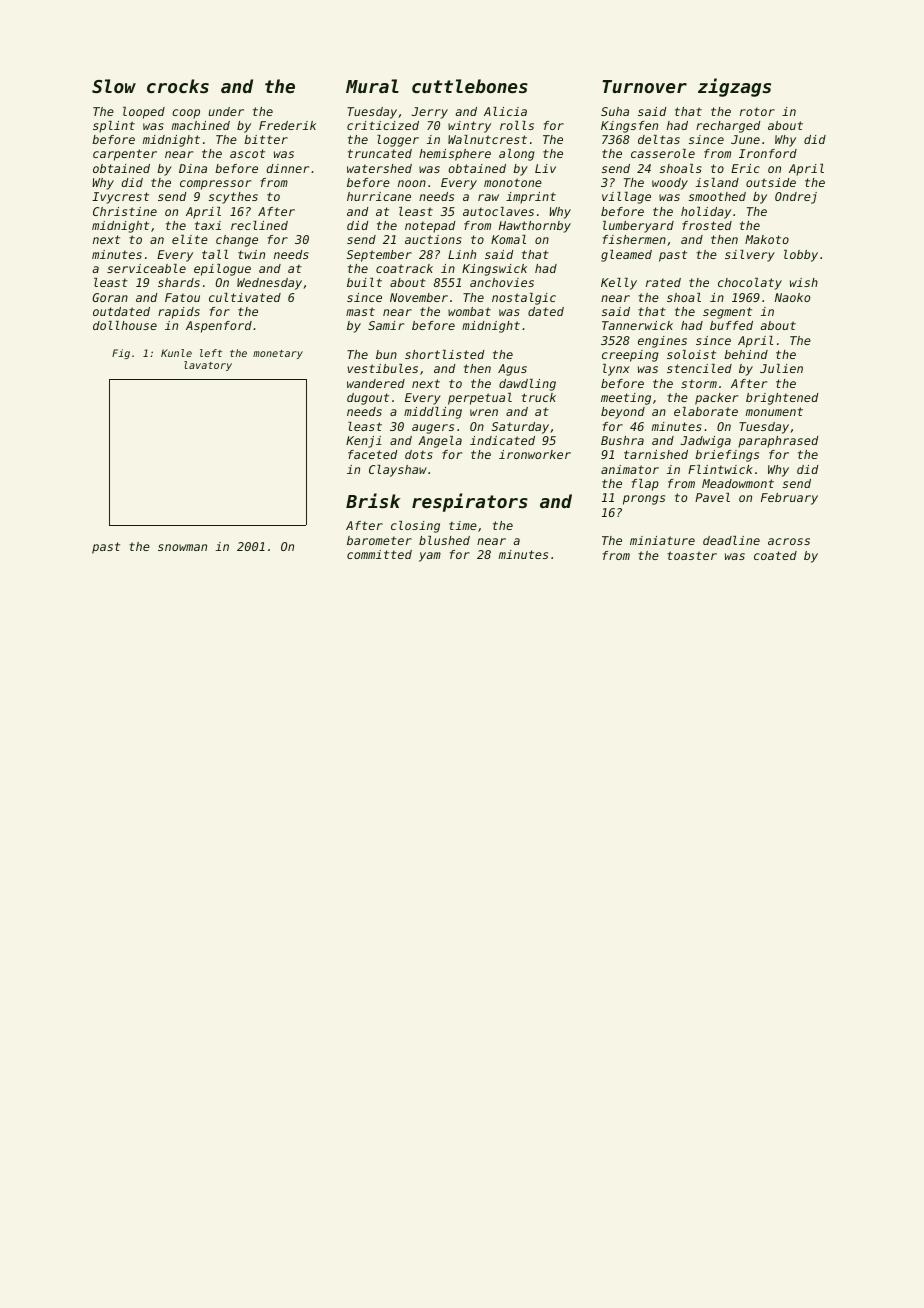 This page has width=924, height=1308. I want to click on Mural, so click(372, 86).
